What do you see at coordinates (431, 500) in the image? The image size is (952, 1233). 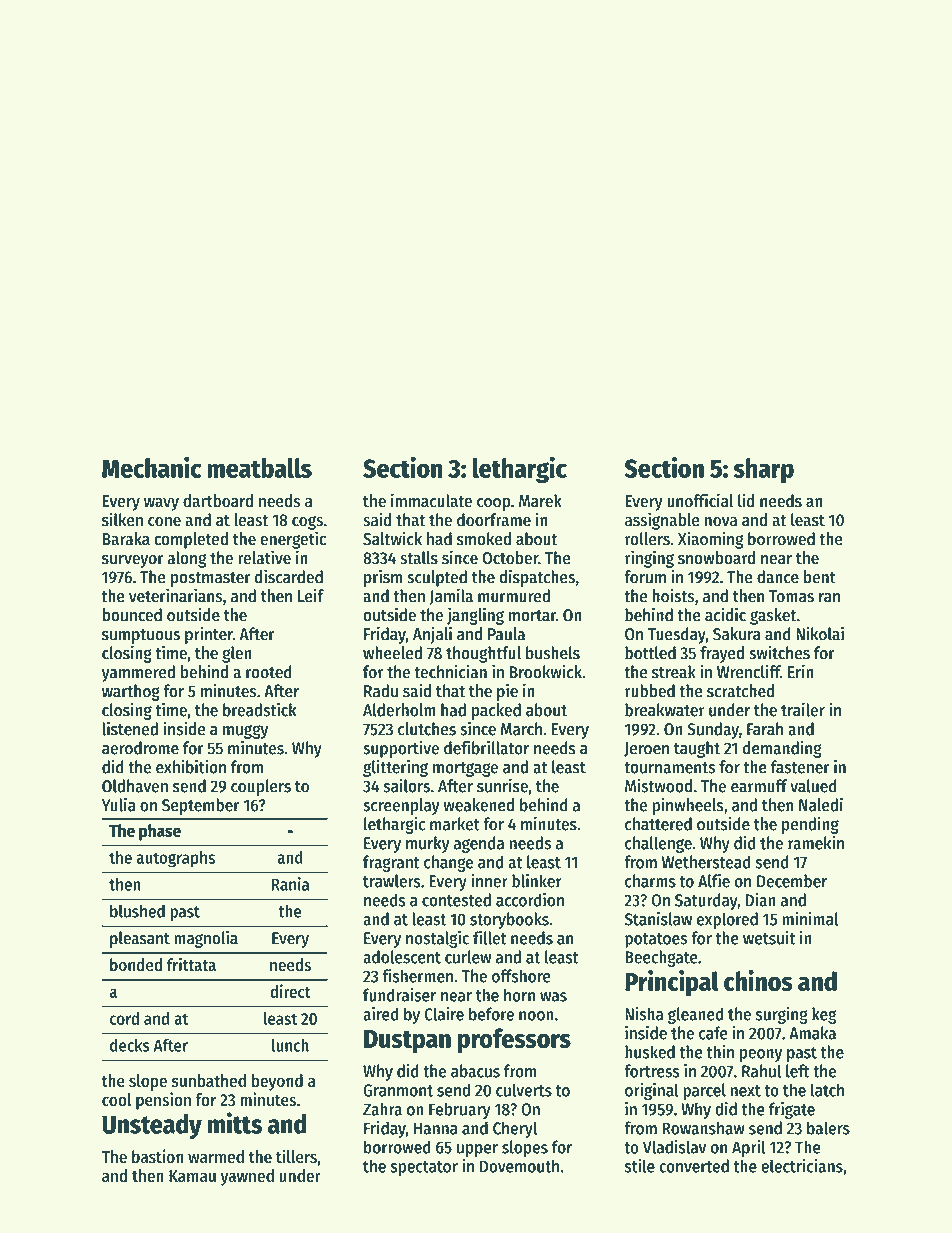 I see `immaculate` at bounding box center [431, 500].
